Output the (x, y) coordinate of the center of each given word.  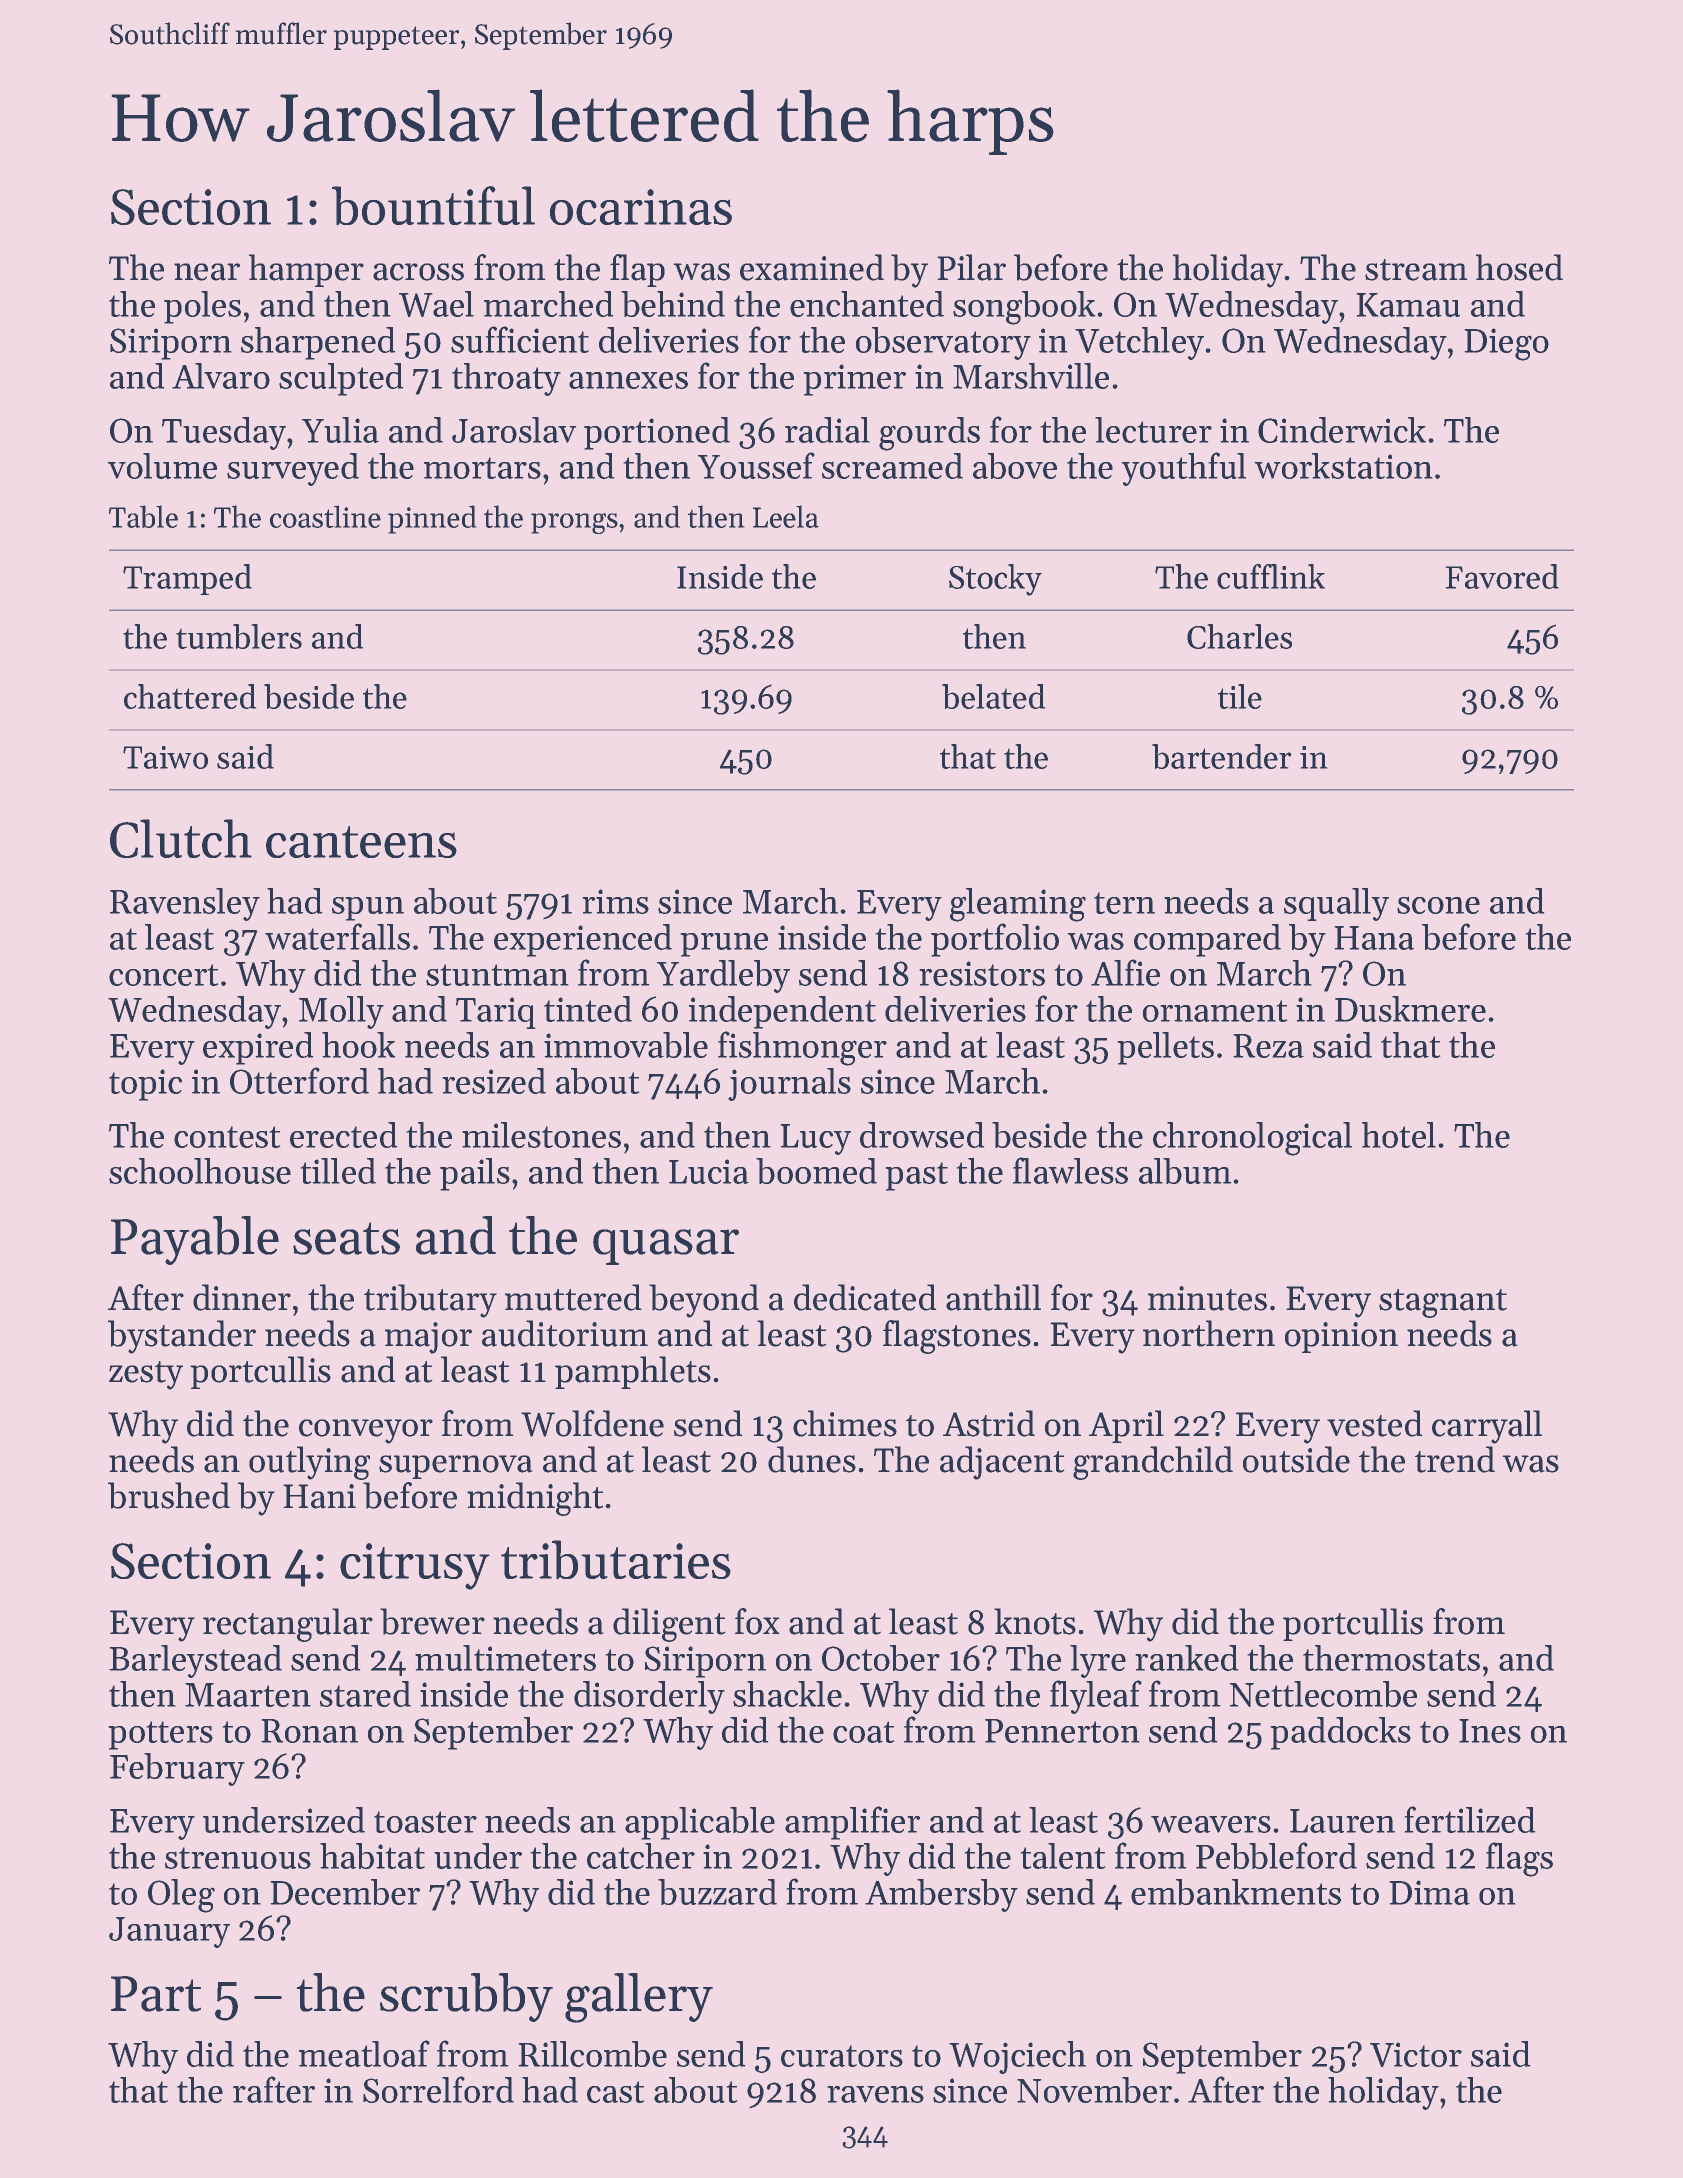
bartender (1221, 756)
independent (782, 1012)
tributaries (616, 1559)
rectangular (288, 1625)
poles (202, 307)
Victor (1416, 2054)
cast (615, 2092)
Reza (1268, 1046)
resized (494, 1081)
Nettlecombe (1323, 1694)
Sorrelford (438, 2089)
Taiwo (165, 757)
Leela (786, 516)
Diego (1507, 344)
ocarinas (641, 207)
